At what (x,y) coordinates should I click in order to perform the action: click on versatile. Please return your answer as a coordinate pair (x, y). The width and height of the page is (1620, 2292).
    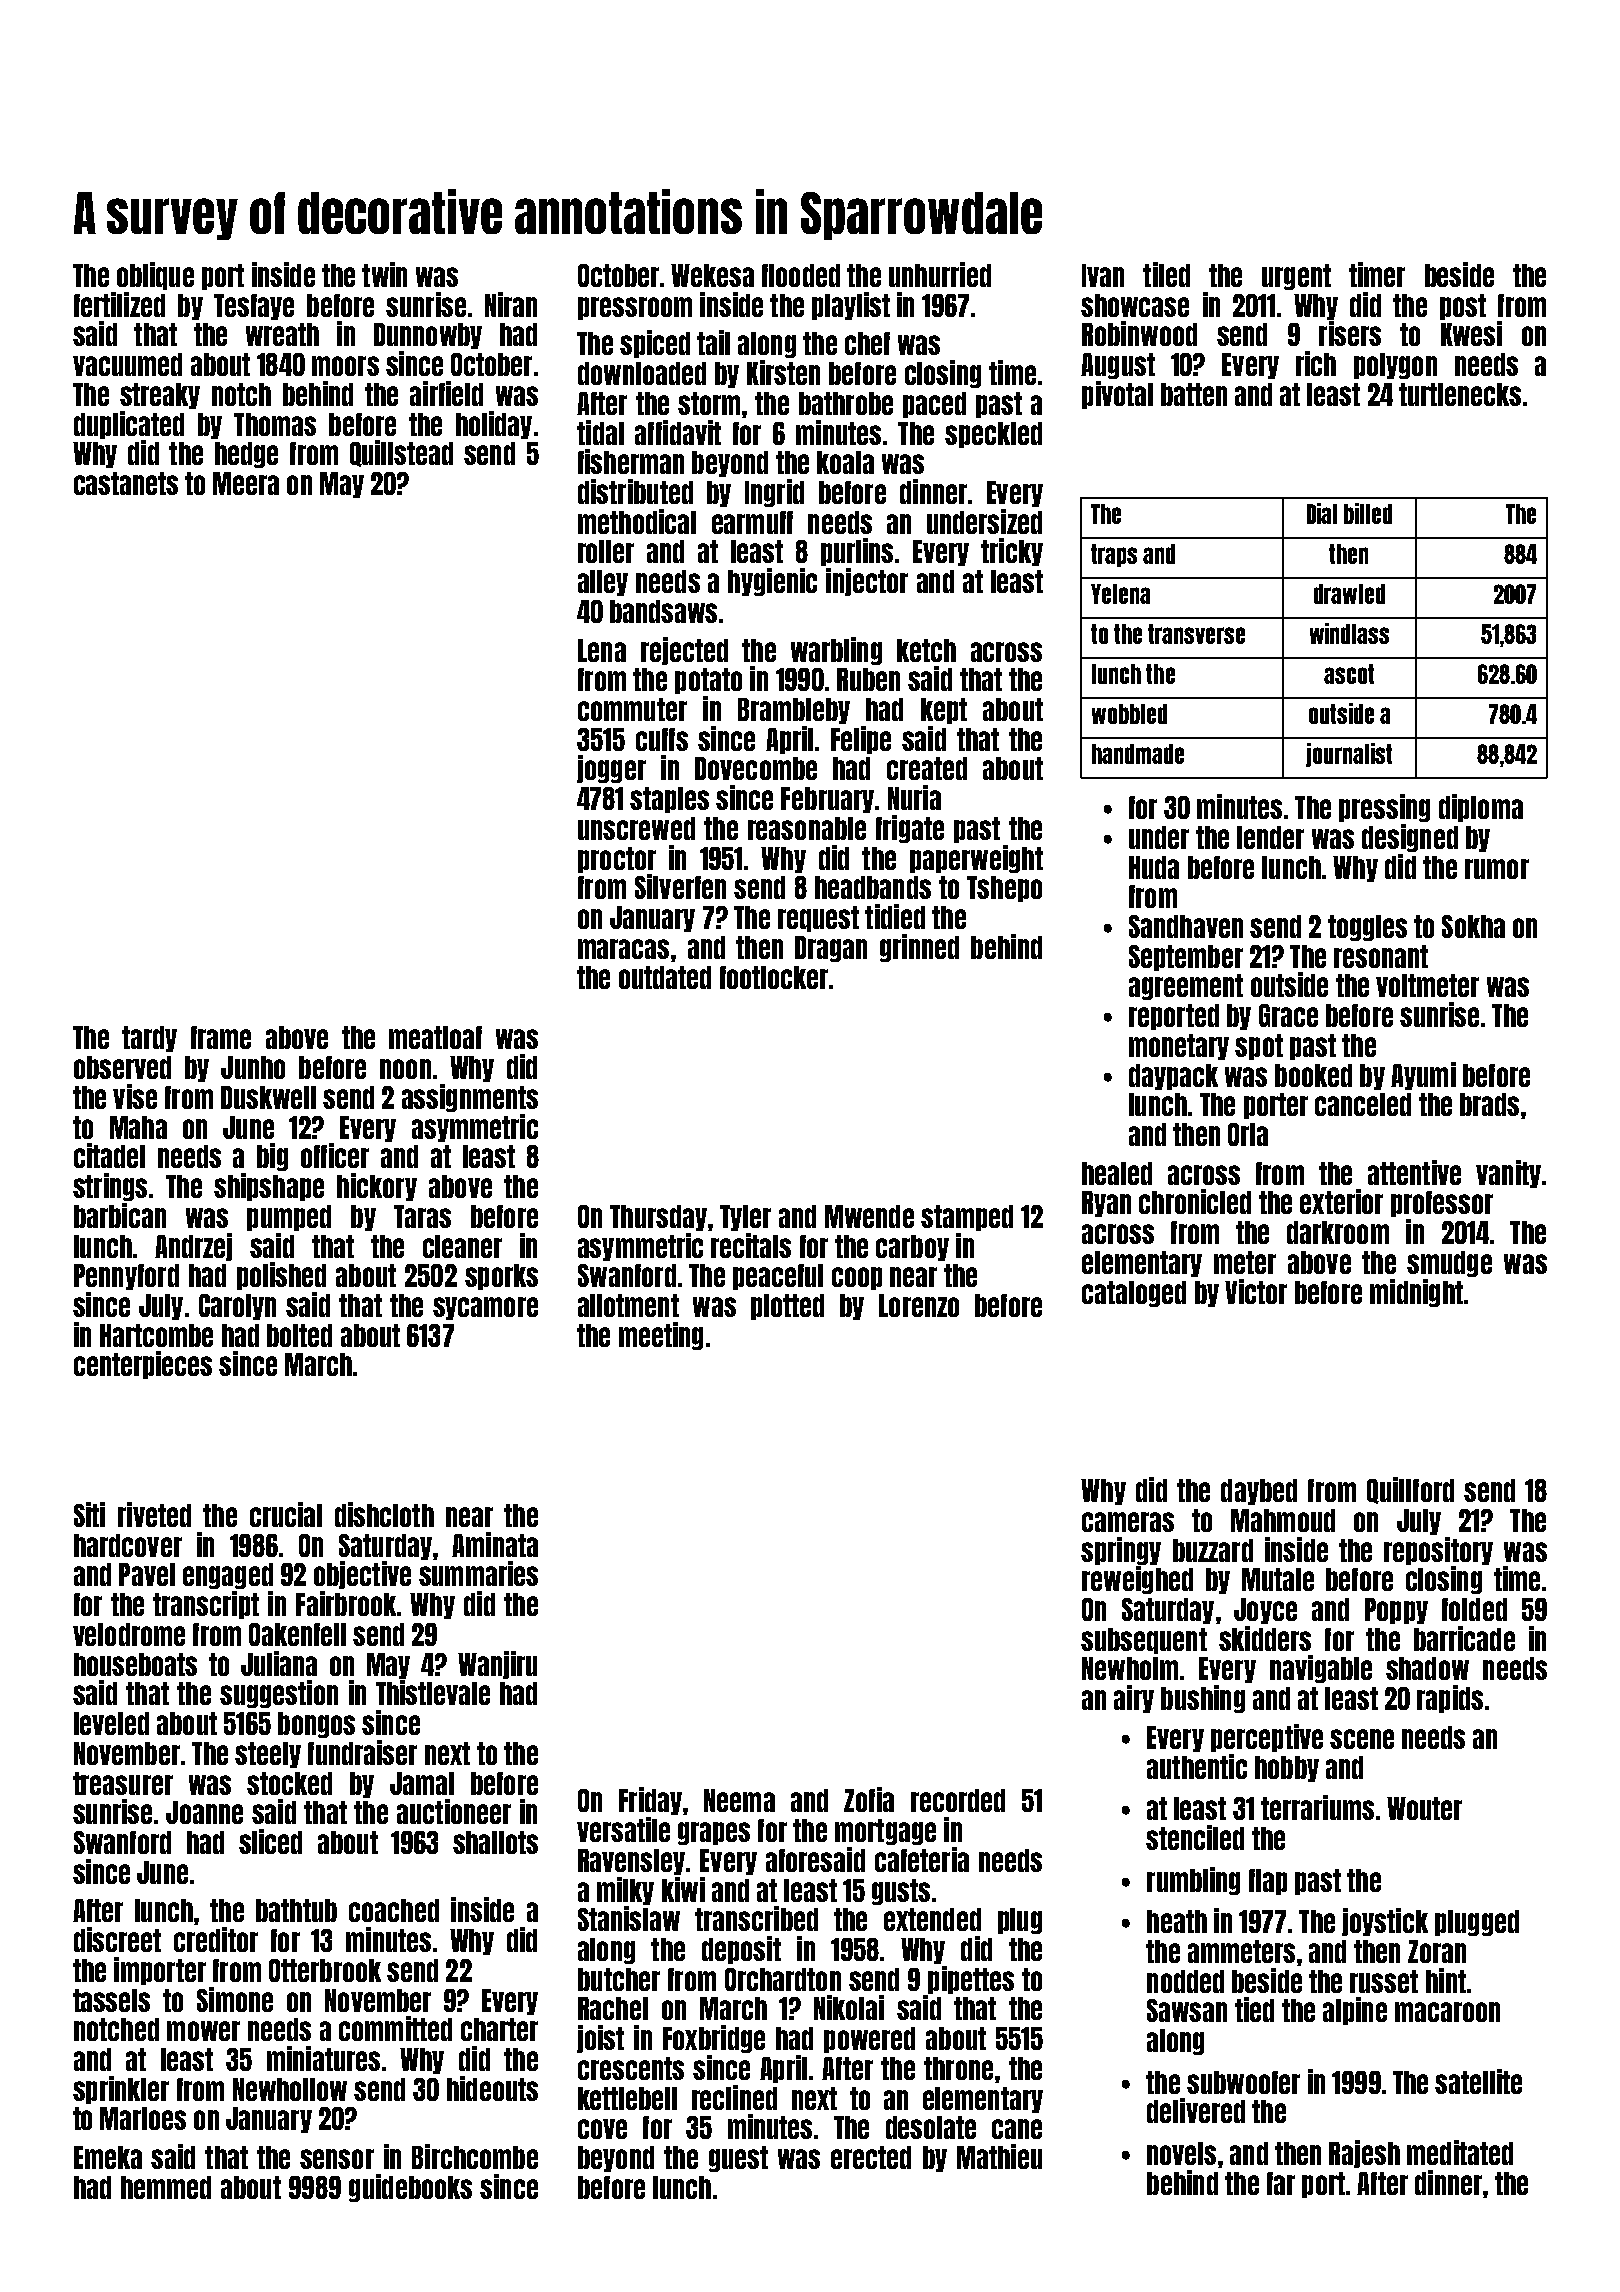
    Looking at the image, I should click on (623, 1829).
